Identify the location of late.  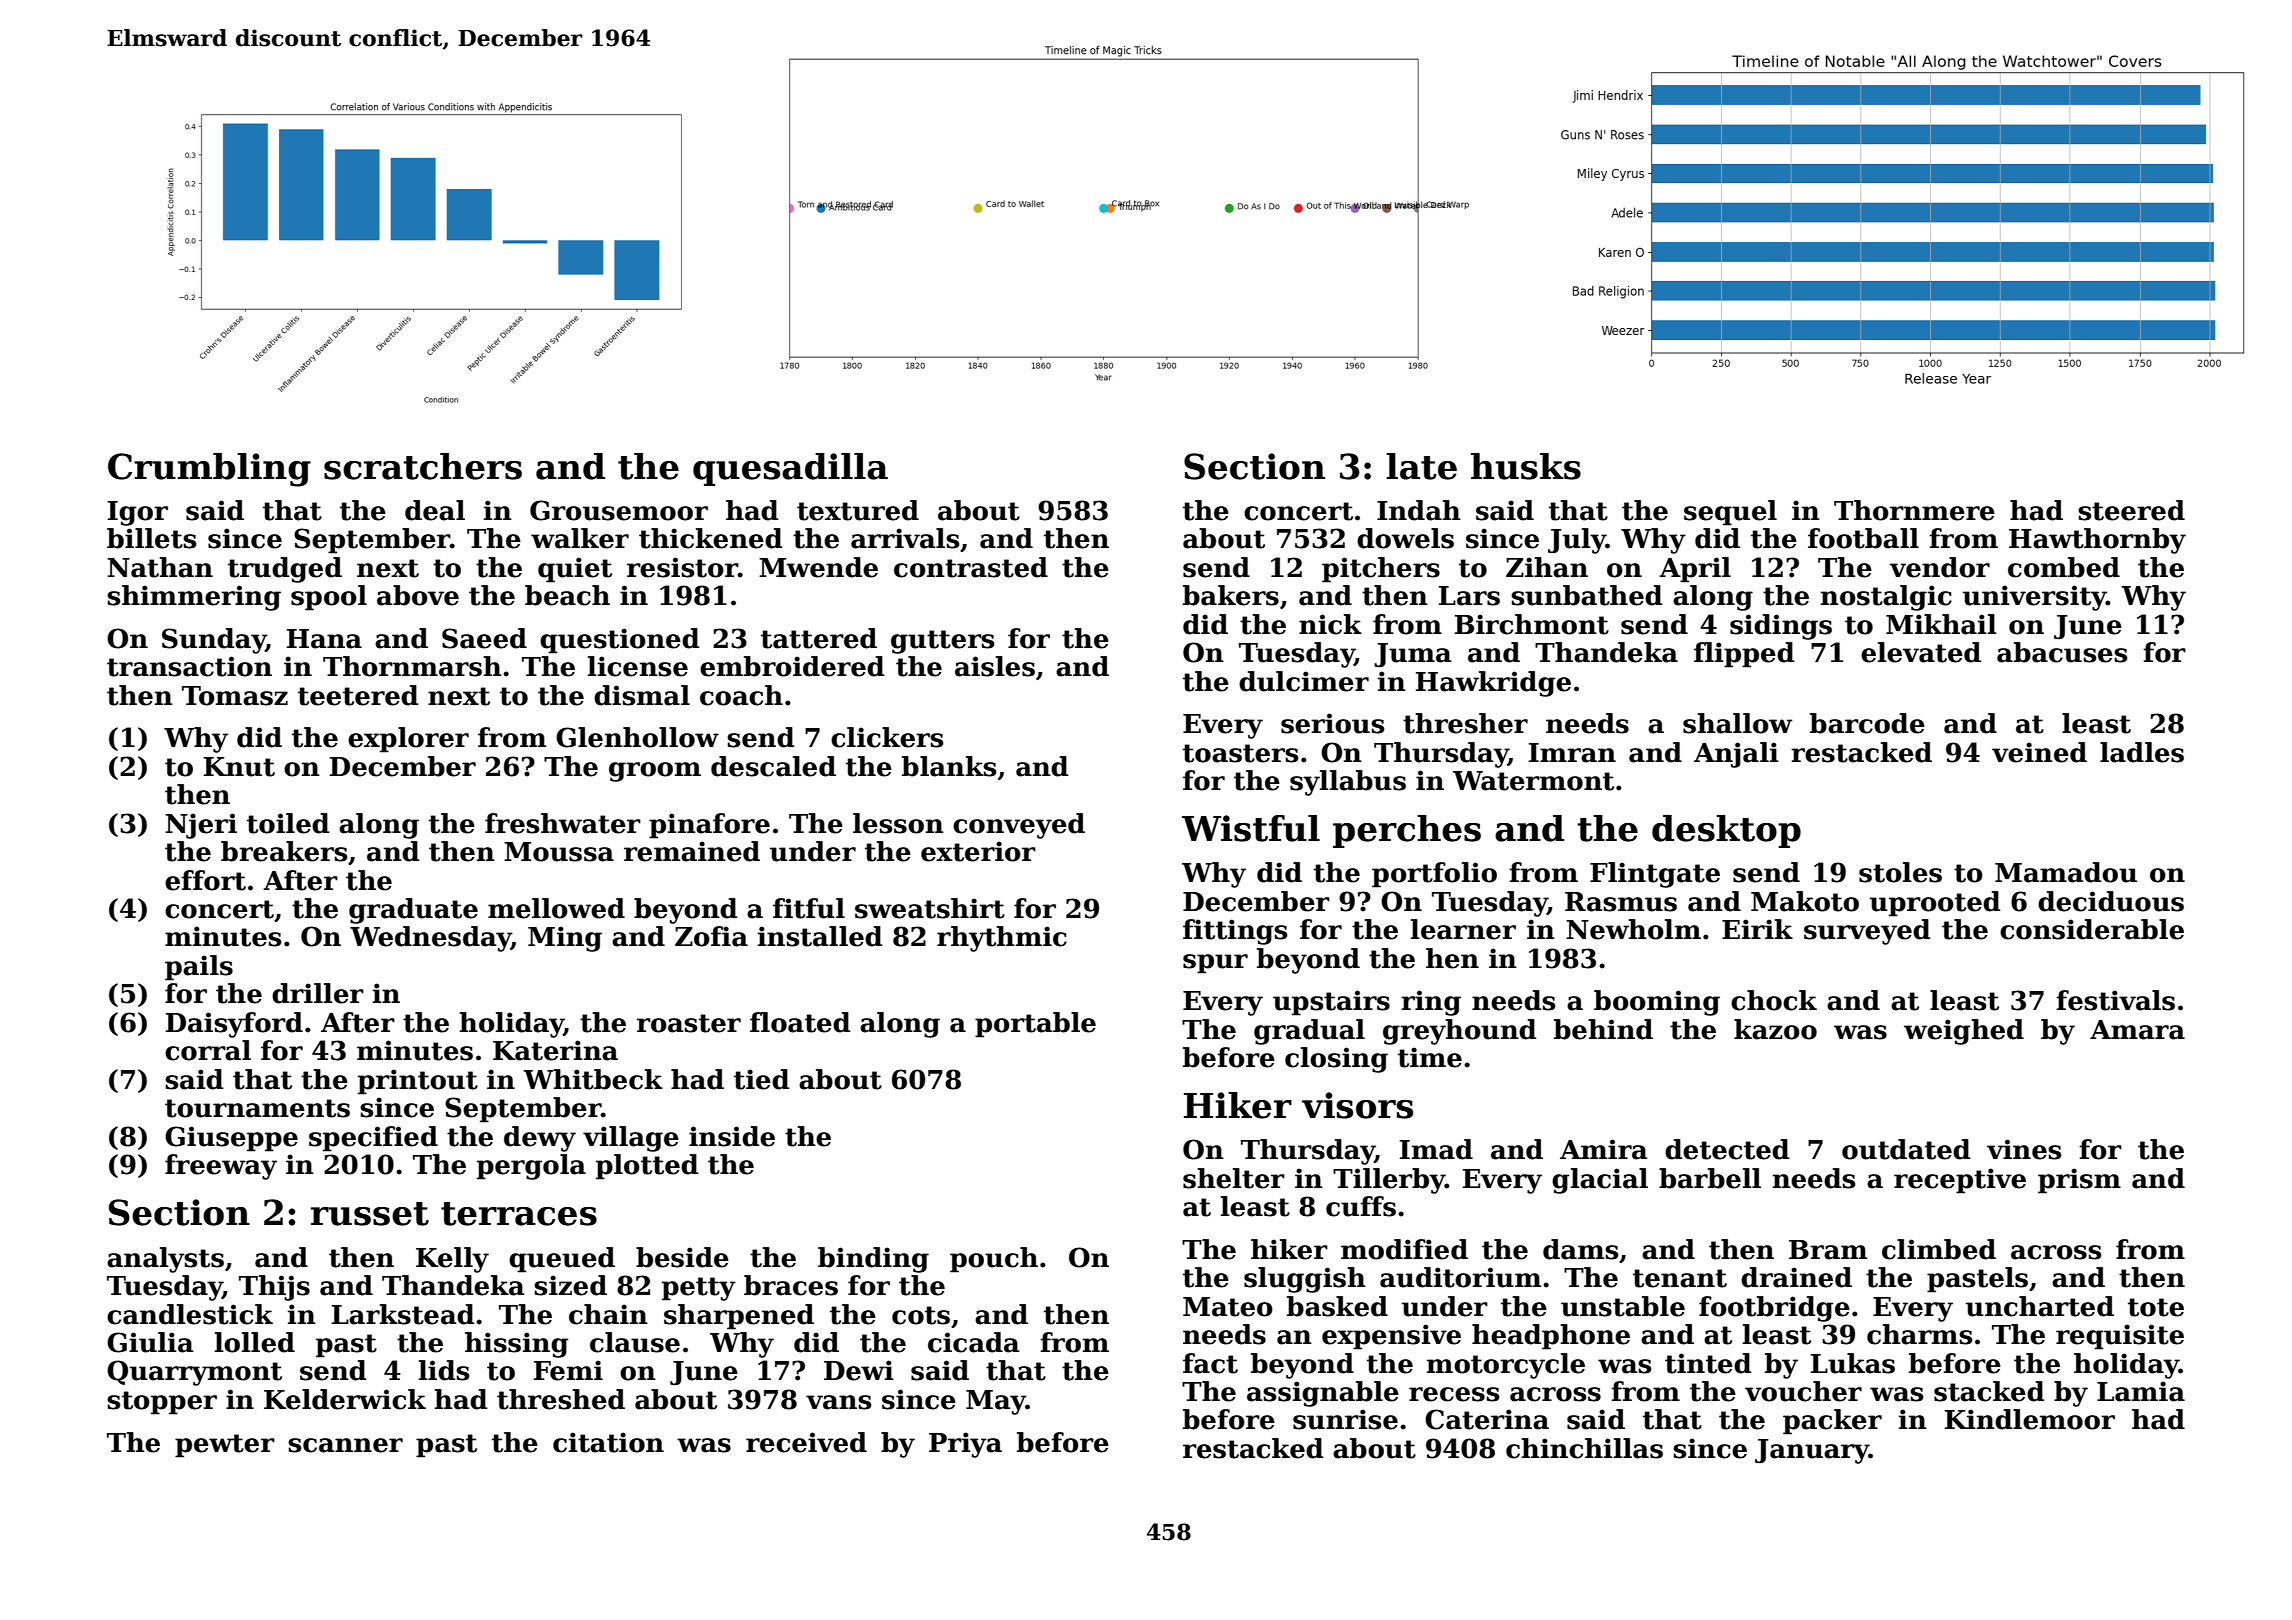
(1421, 466).
